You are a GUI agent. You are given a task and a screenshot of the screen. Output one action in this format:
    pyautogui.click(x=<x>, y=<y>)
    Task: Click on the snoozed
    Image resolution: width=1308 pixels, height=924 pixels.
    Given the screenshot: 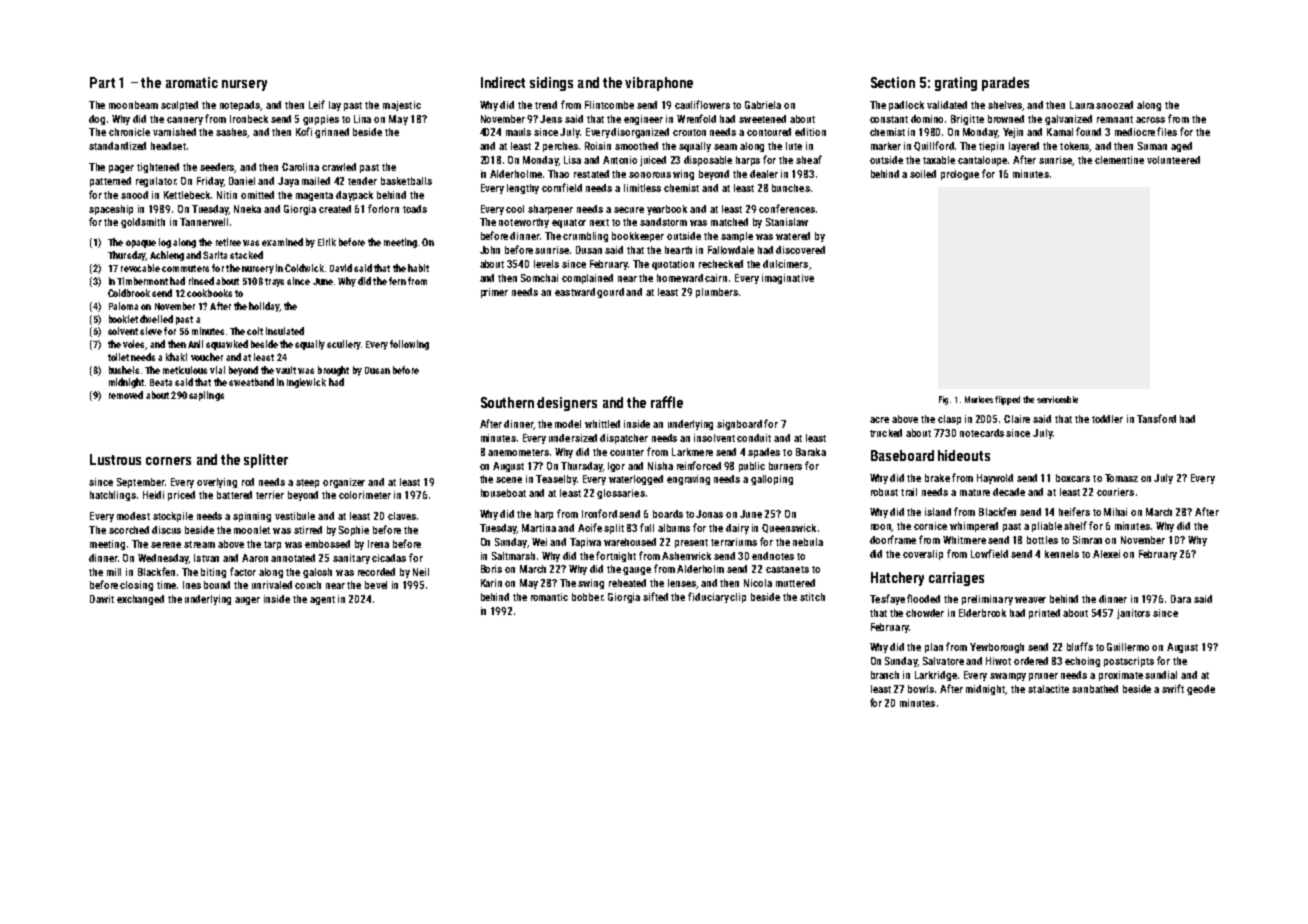 What is the action you would take?
    pyautogui.click(x=1114, y=105)
